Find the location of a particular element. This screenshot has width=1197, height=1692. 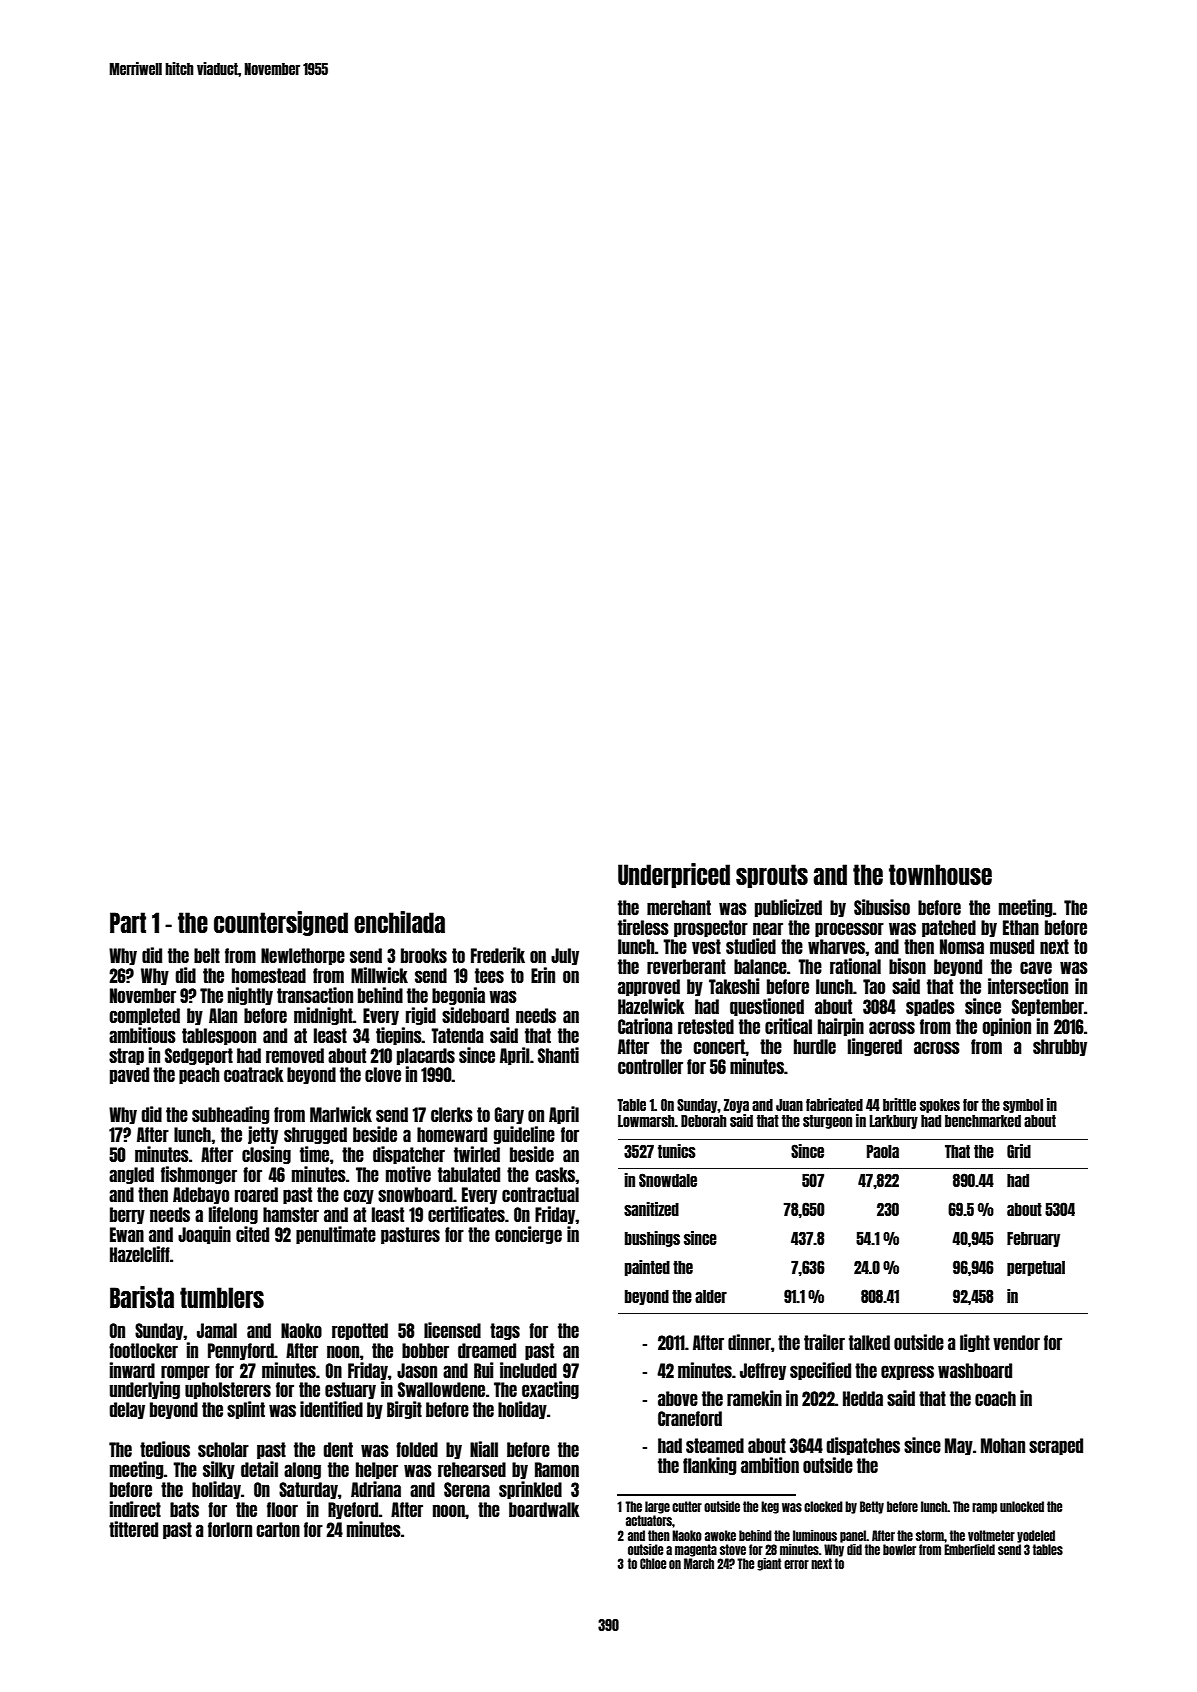

angled is located at coordinates (131, 1175).
